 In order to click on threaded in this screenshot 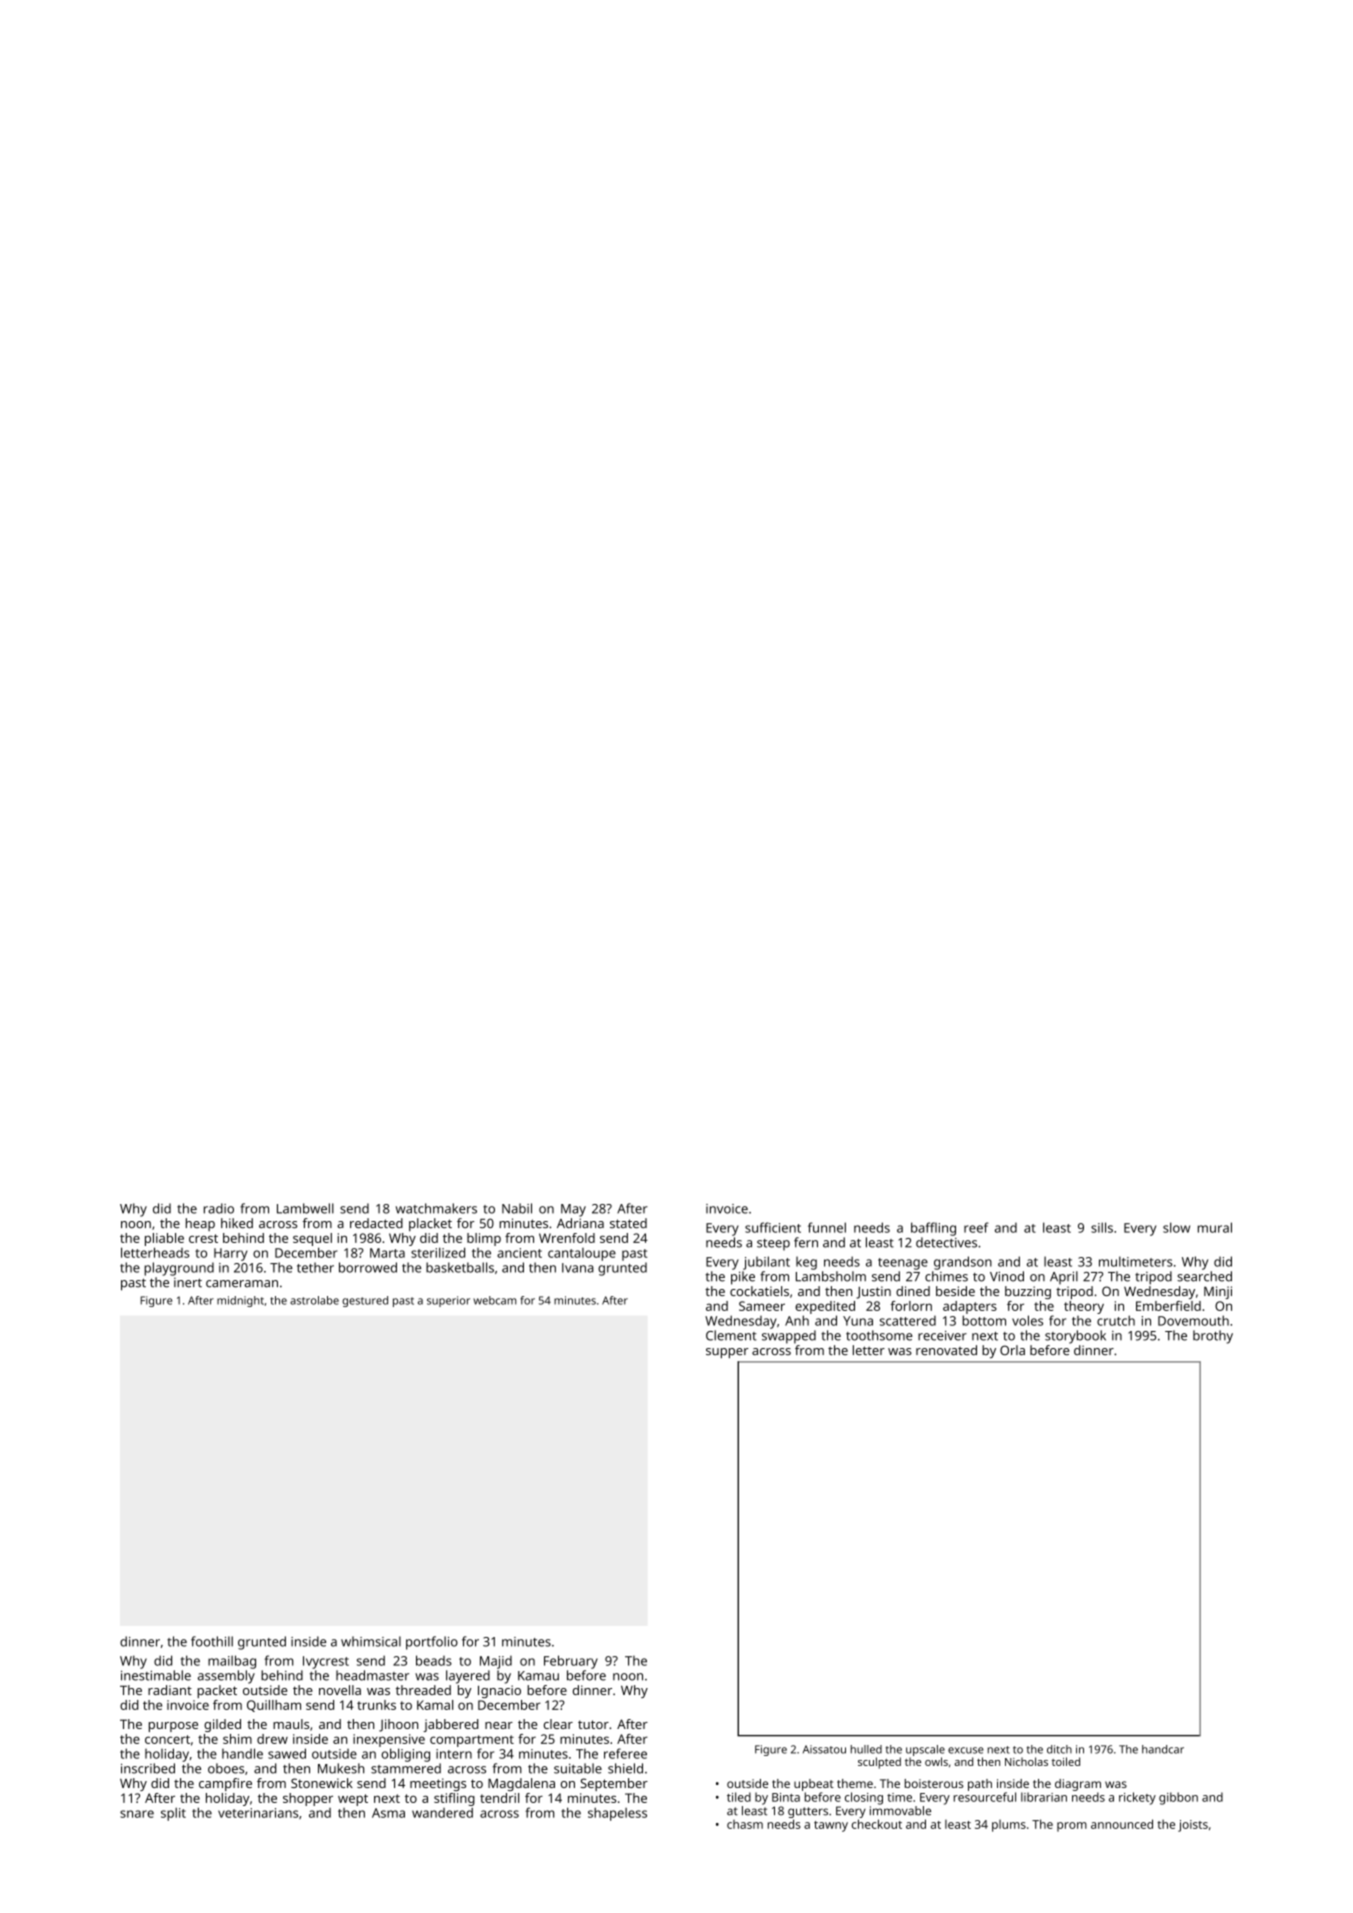, I will do `click(423, 1690)`.
